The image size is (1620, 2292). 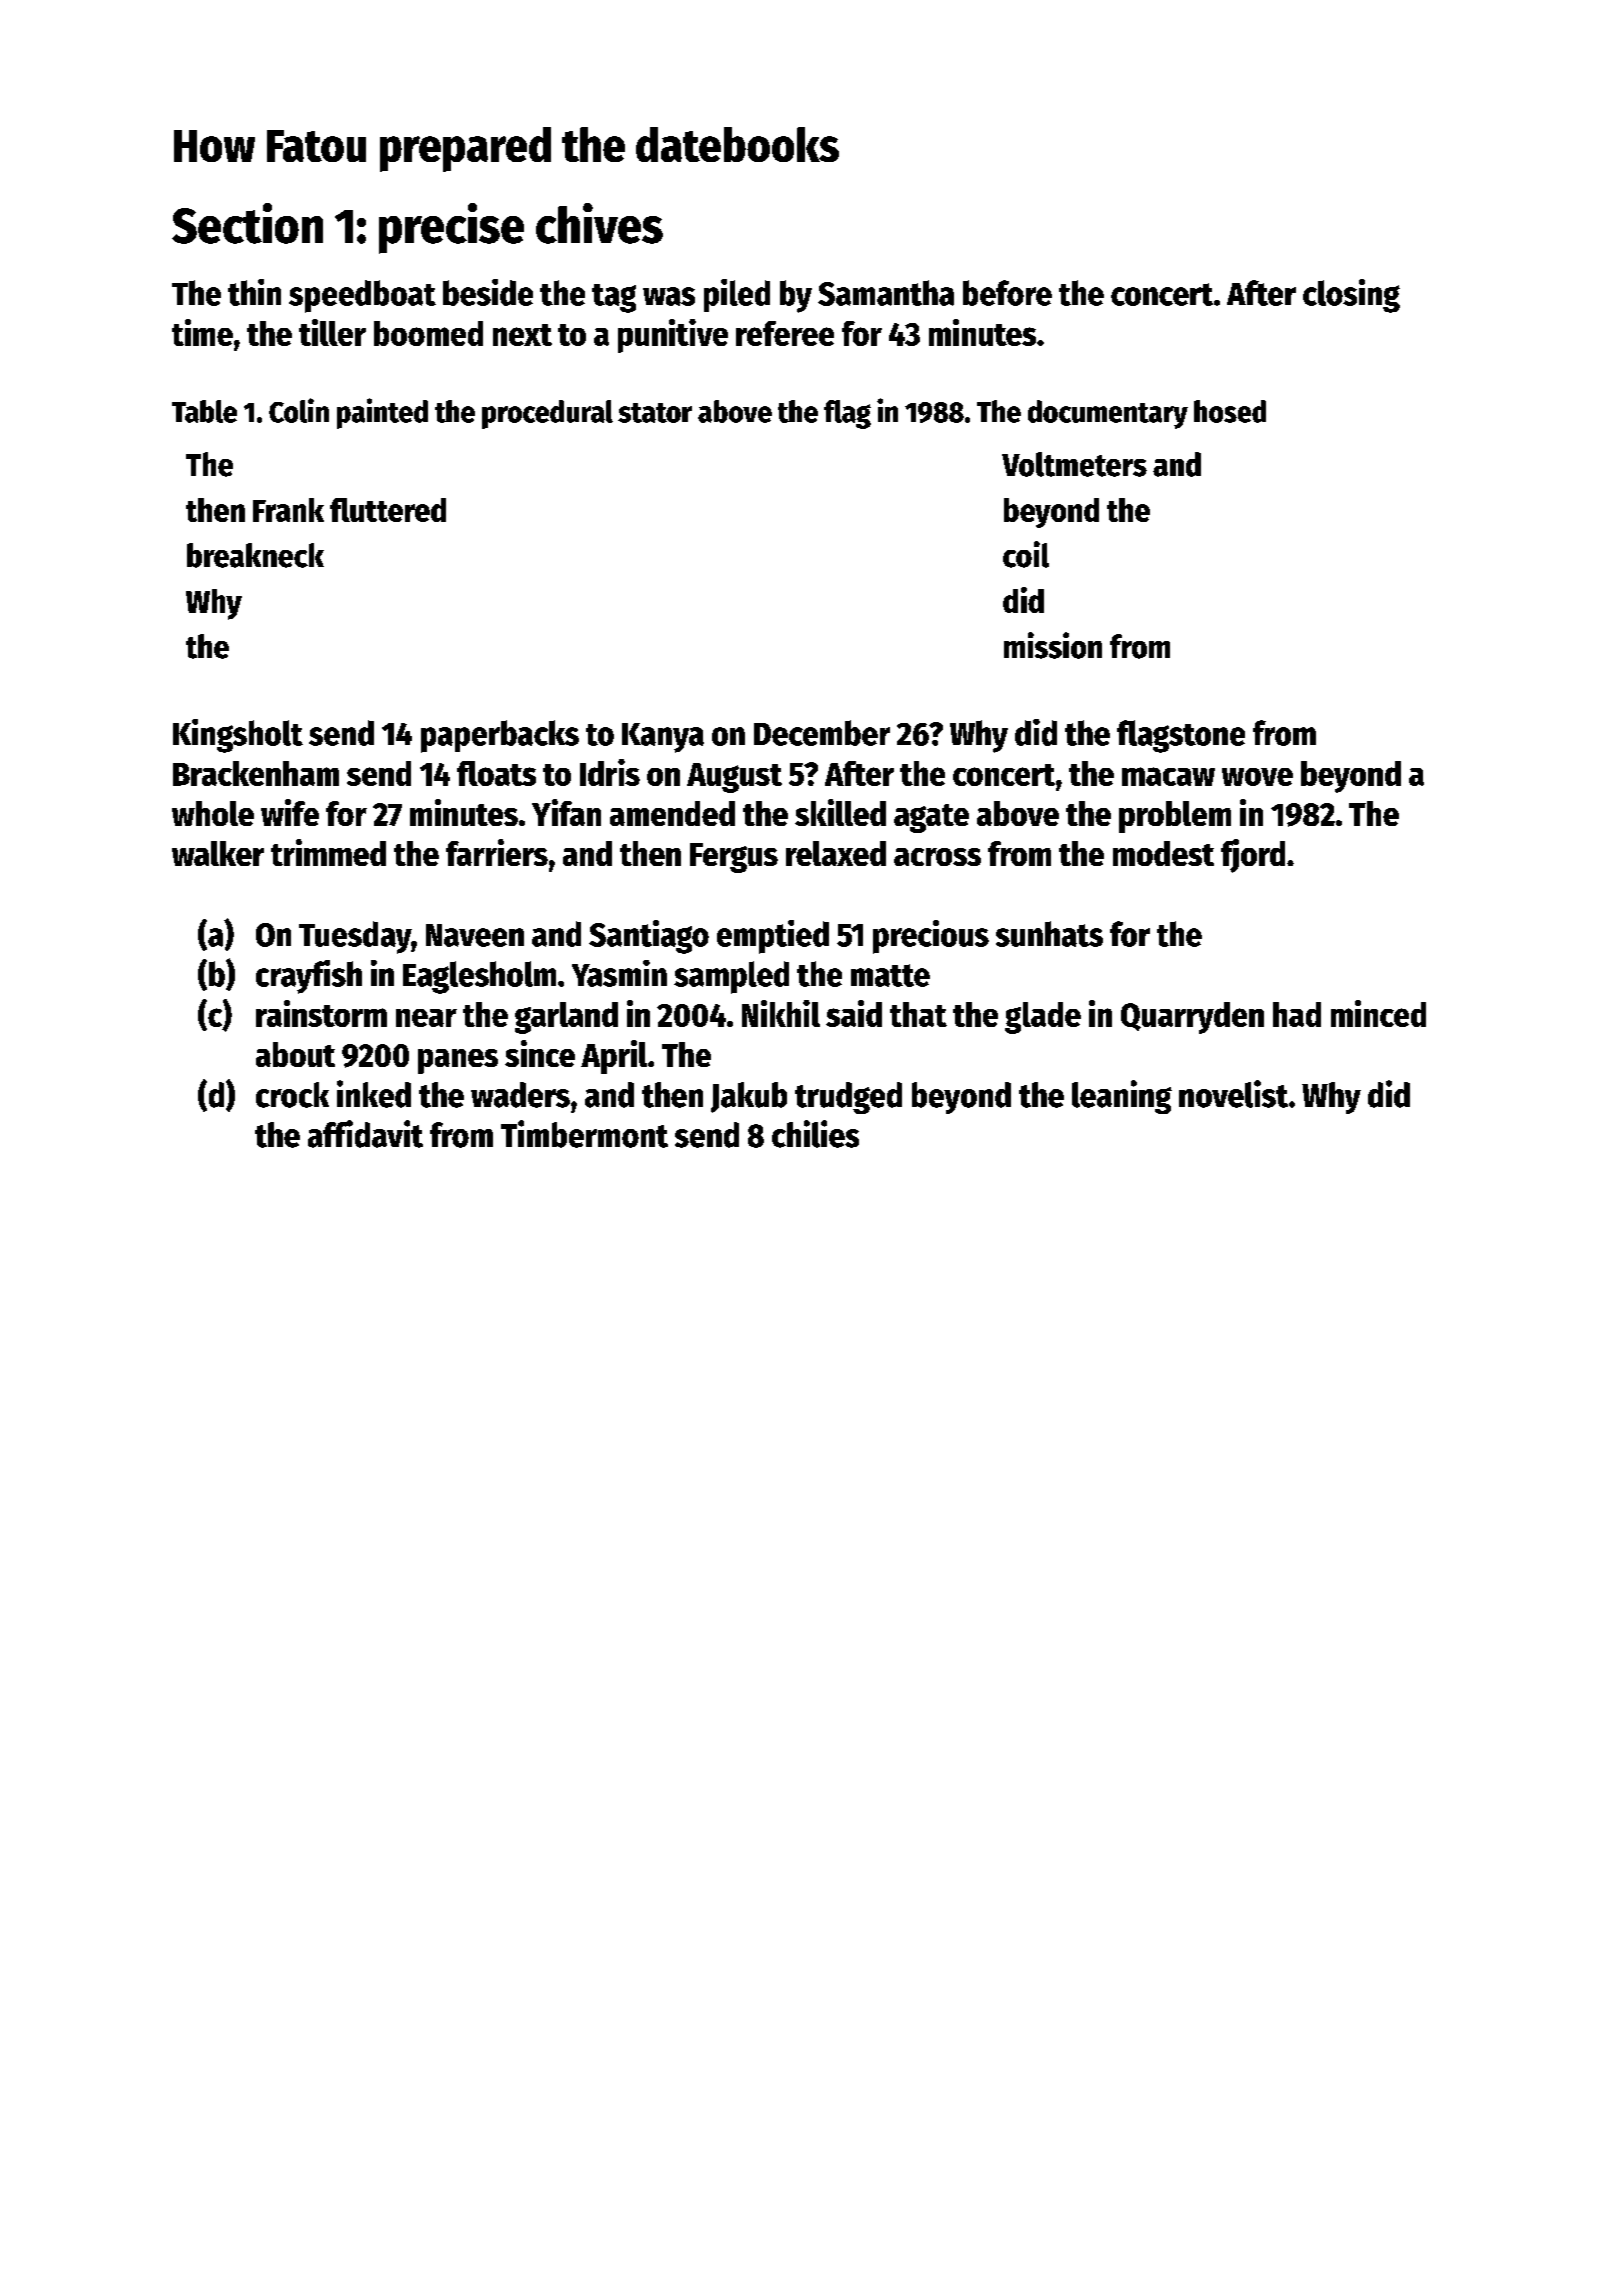 I want to click on floats, so click(x=496, y=773).
